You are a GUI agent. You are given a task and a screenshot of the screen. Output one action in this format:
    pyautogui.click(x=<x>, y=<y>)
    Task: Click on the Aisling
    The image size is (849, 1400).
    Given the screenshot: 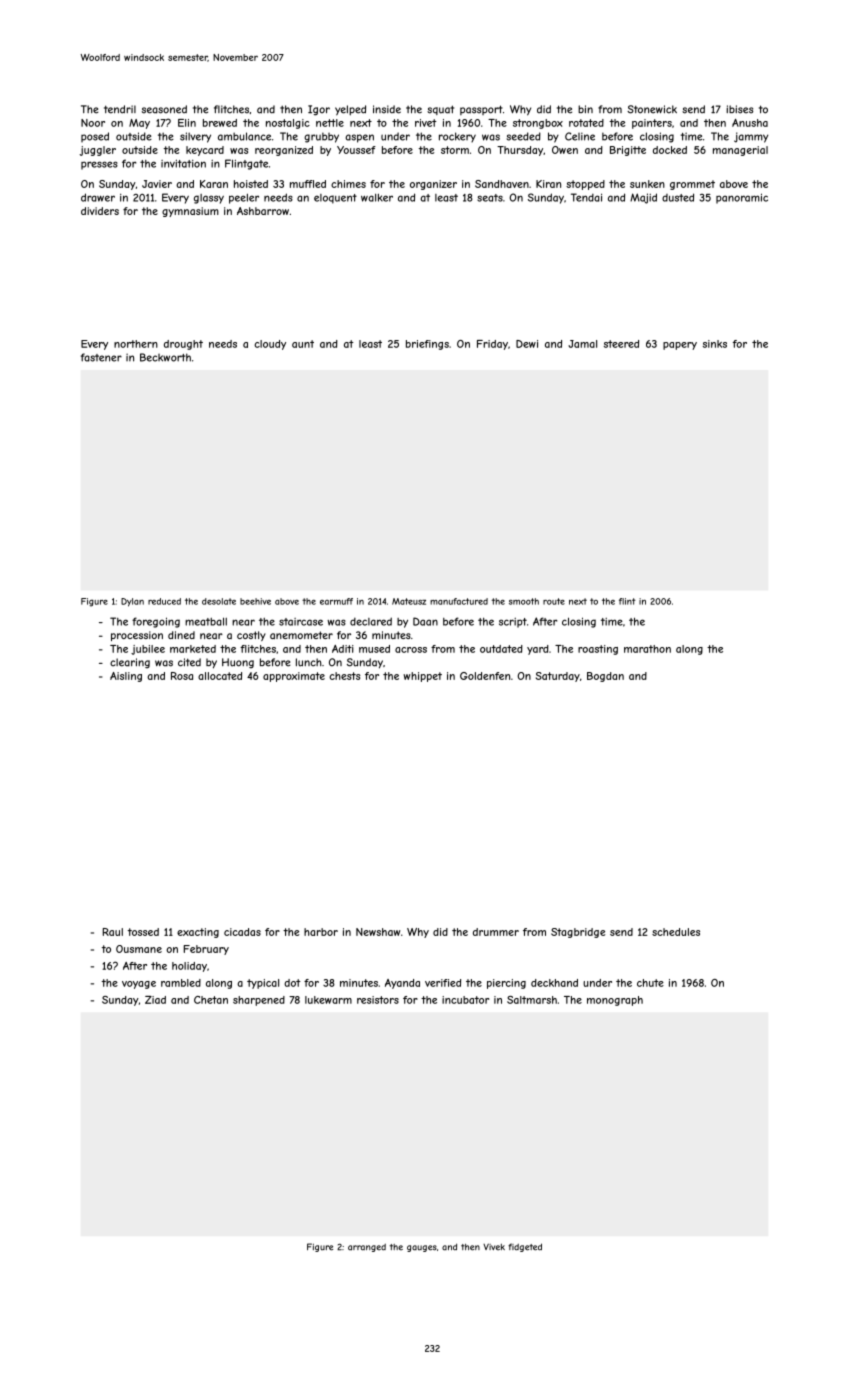 What is the action you would take?
    pyautogui.click(x=126, y=677)
